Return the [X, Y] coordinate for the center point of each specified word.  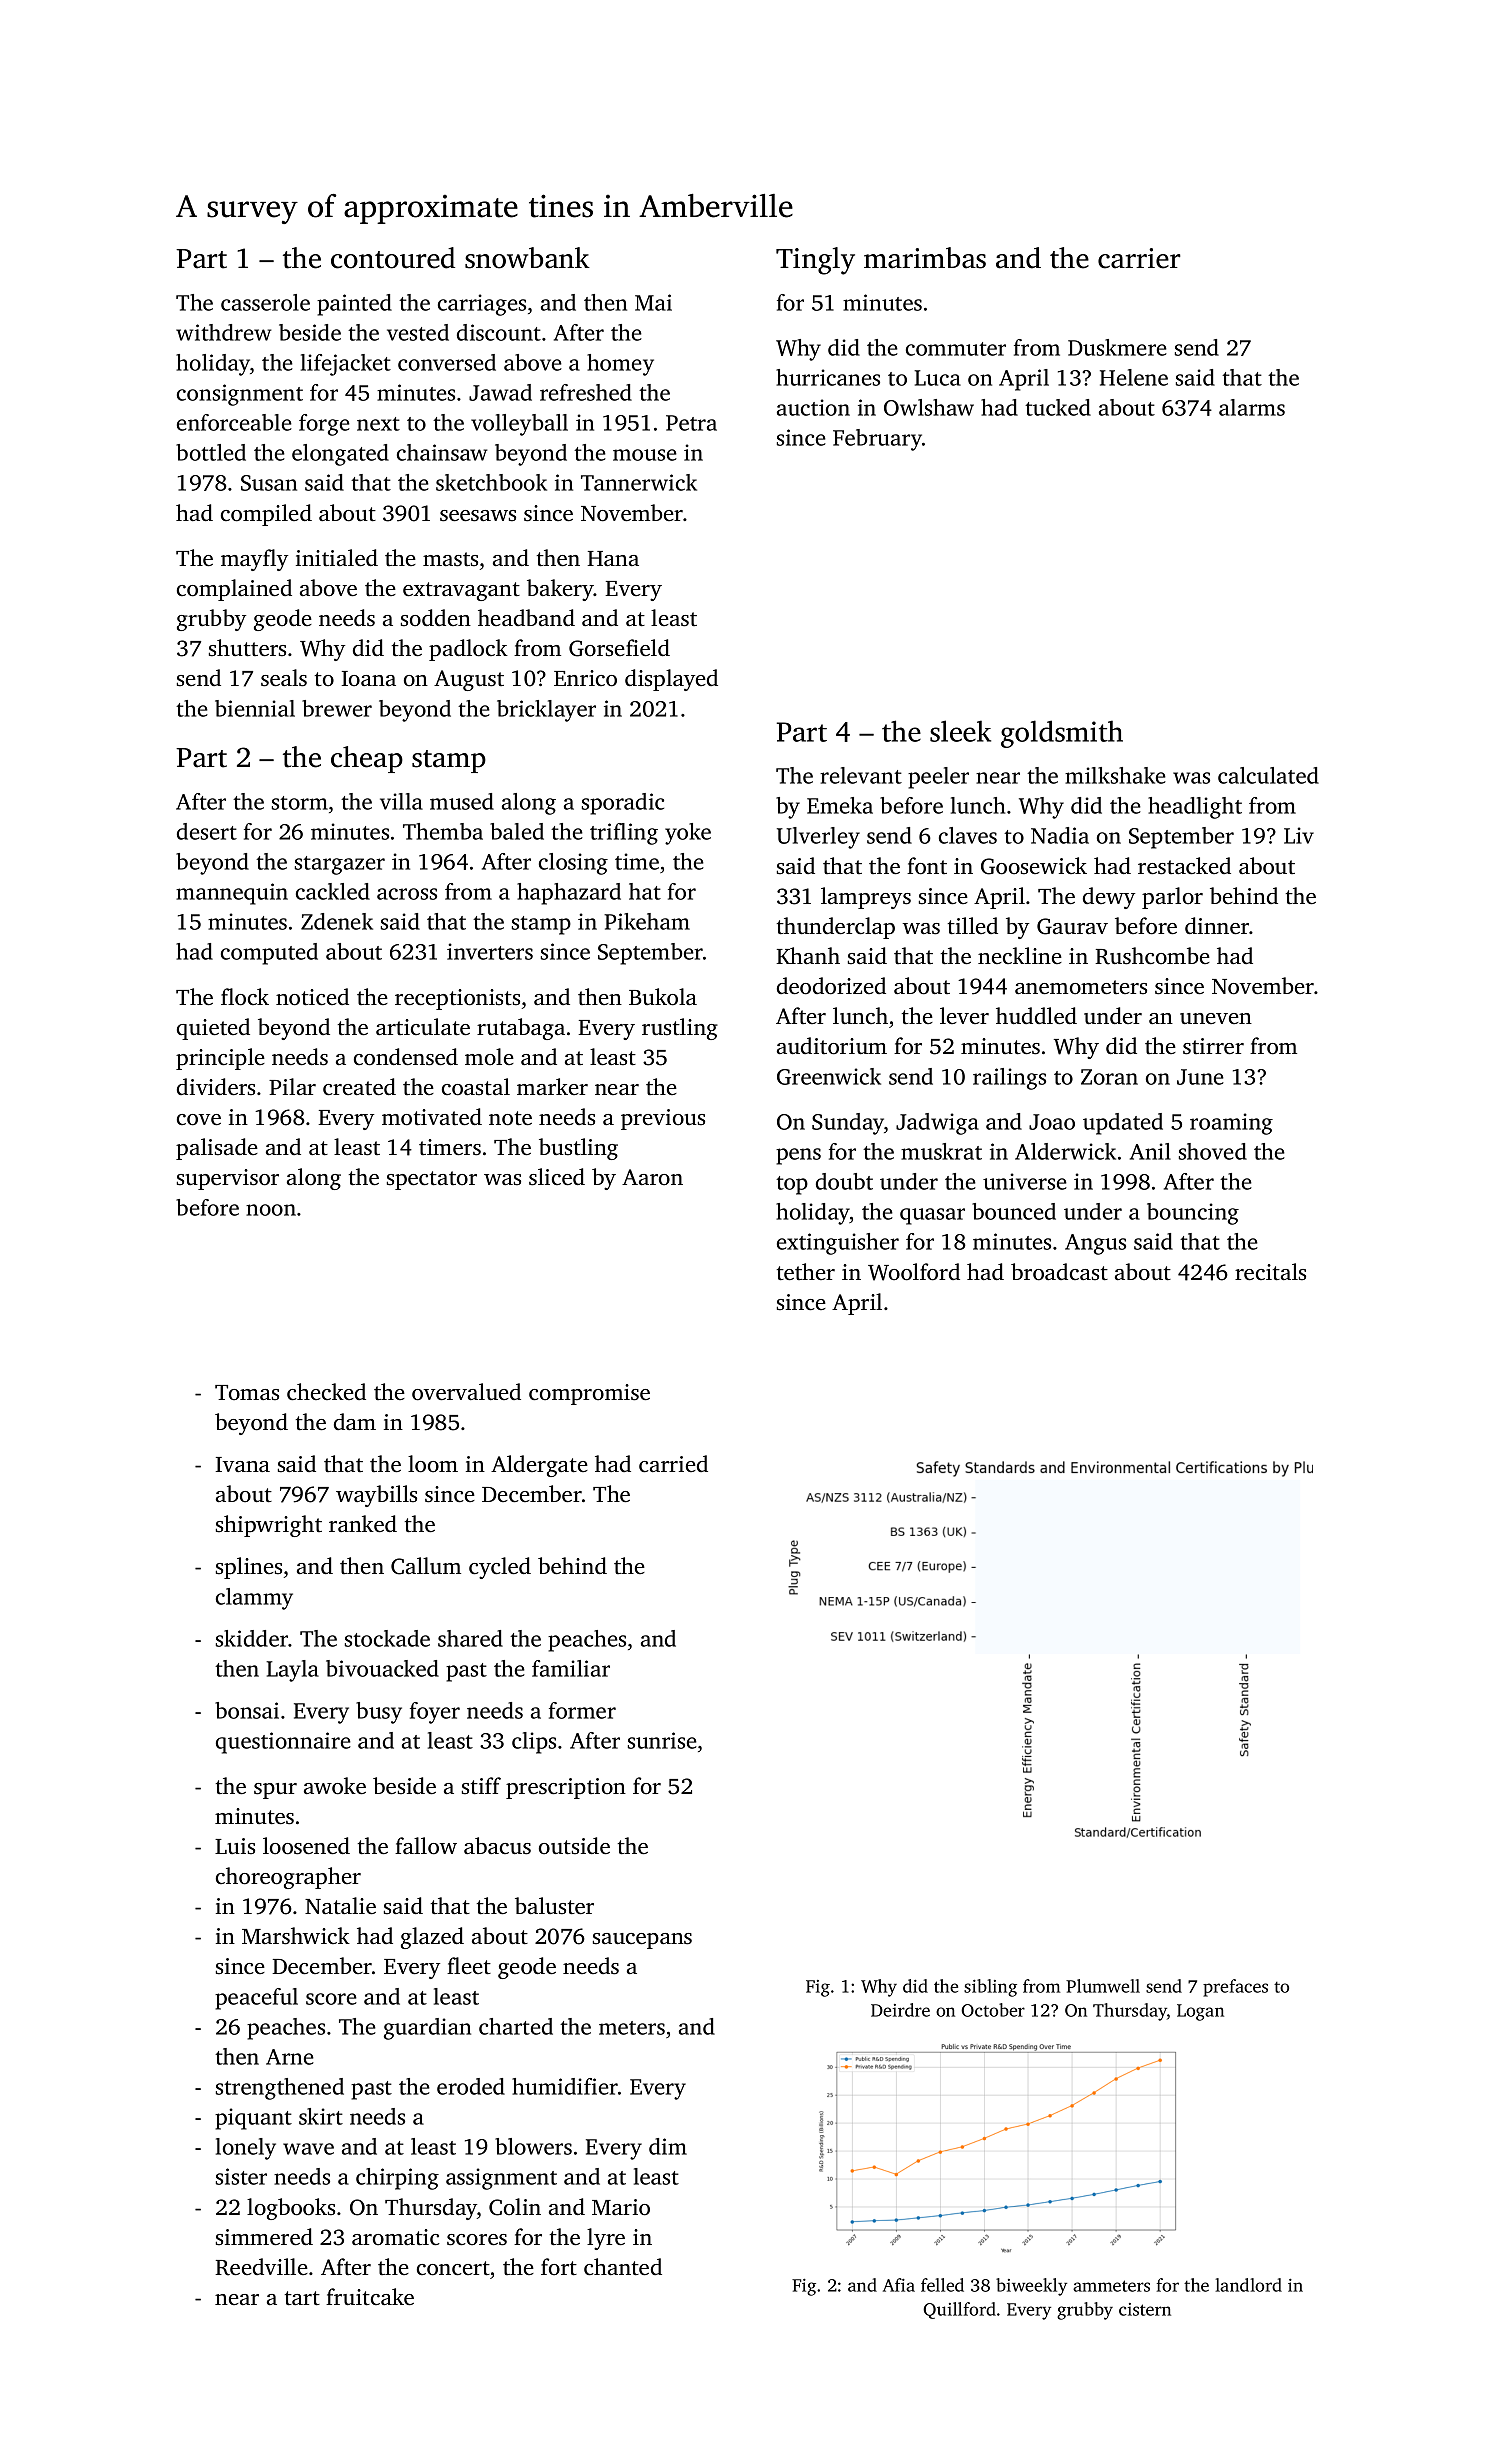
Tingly [815, 261]
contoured [393, 258]
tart [302, 2298]
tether [806, 1272]
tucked [1058, 407]
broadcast [1059, 1272]
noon [271, 1210]
